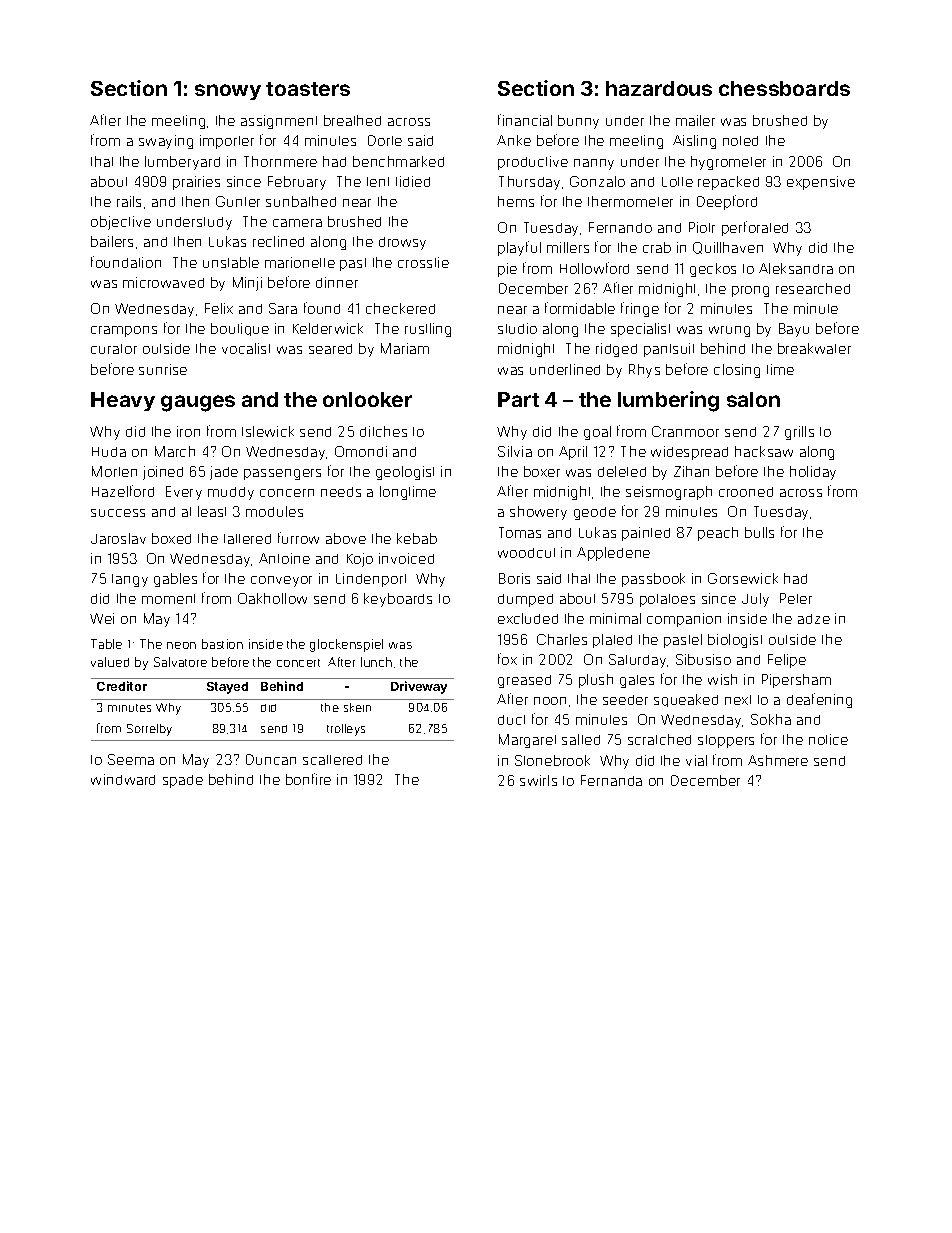 Image resolution: width=952 pixels, height=1233 pixels. Describe the element at coordinates (130, 580) in the screenshot. I see `tangy` at that location.
